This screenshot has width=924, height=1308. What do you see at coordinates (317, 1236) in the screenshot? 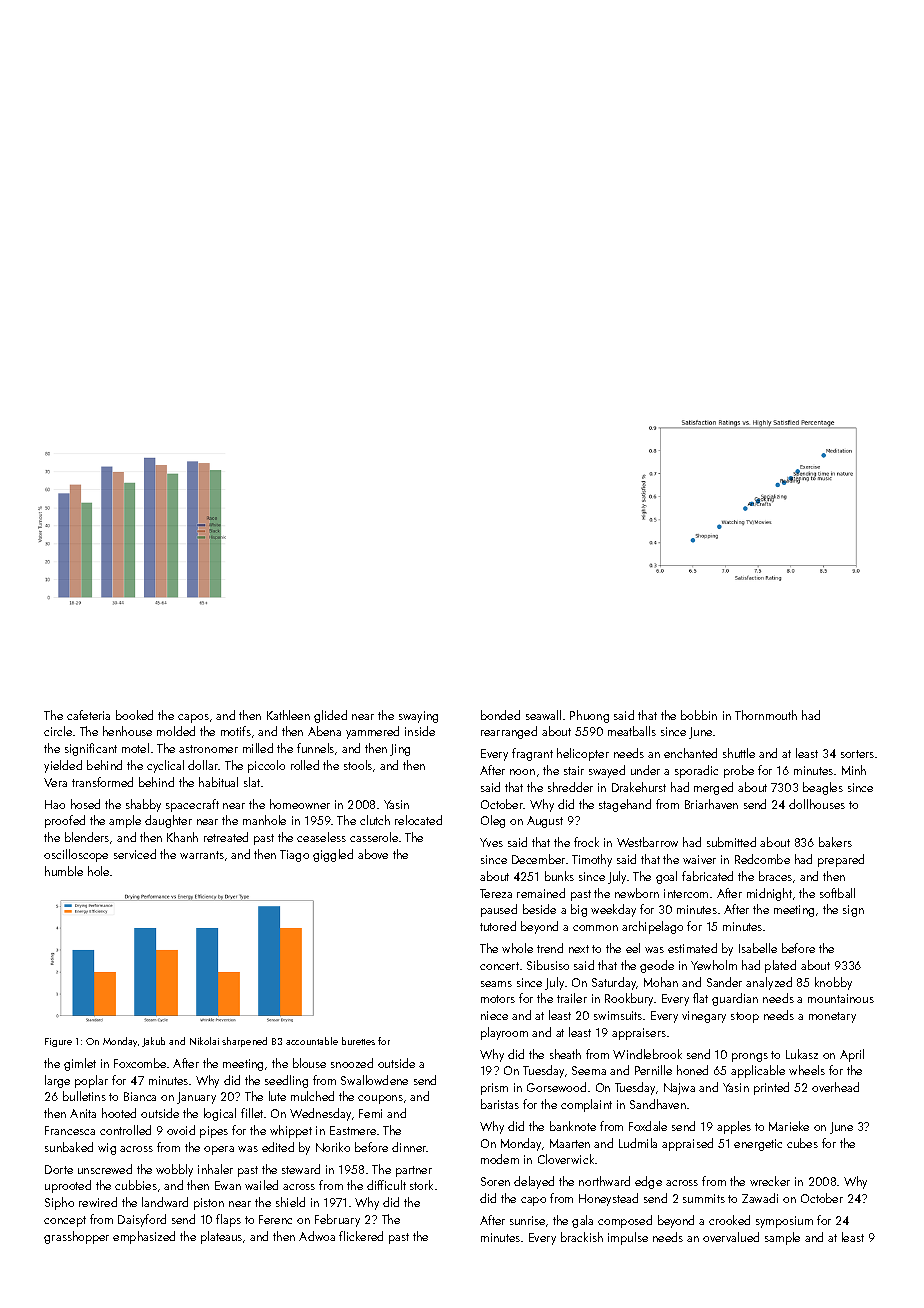
I see `Adwoa` at bounding box center [317, 1236].
